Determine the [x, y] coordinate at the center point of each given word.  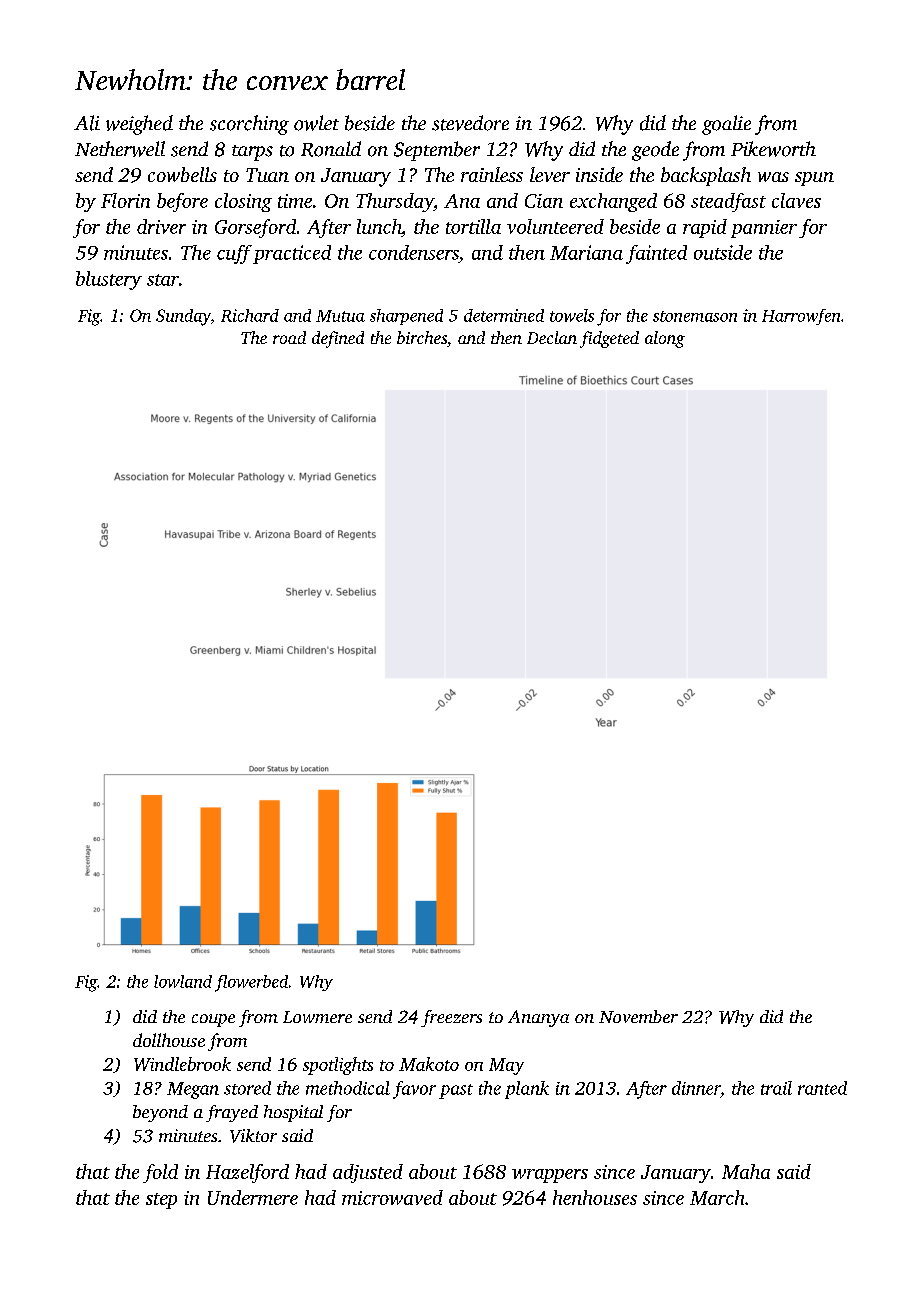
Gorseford [255, 228]
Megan [193, 1090]
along [665, 339]
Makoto [429, 1064]
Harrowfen [801, 317]
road [289, 337]
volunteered [555, 226]
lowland [183, 981]
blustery [109, 280]
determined [504, 315]
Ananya [538, 1018]
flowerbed [251, 983]
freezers [451, 1018]
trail [776, 1088]
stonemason [695, 316]
